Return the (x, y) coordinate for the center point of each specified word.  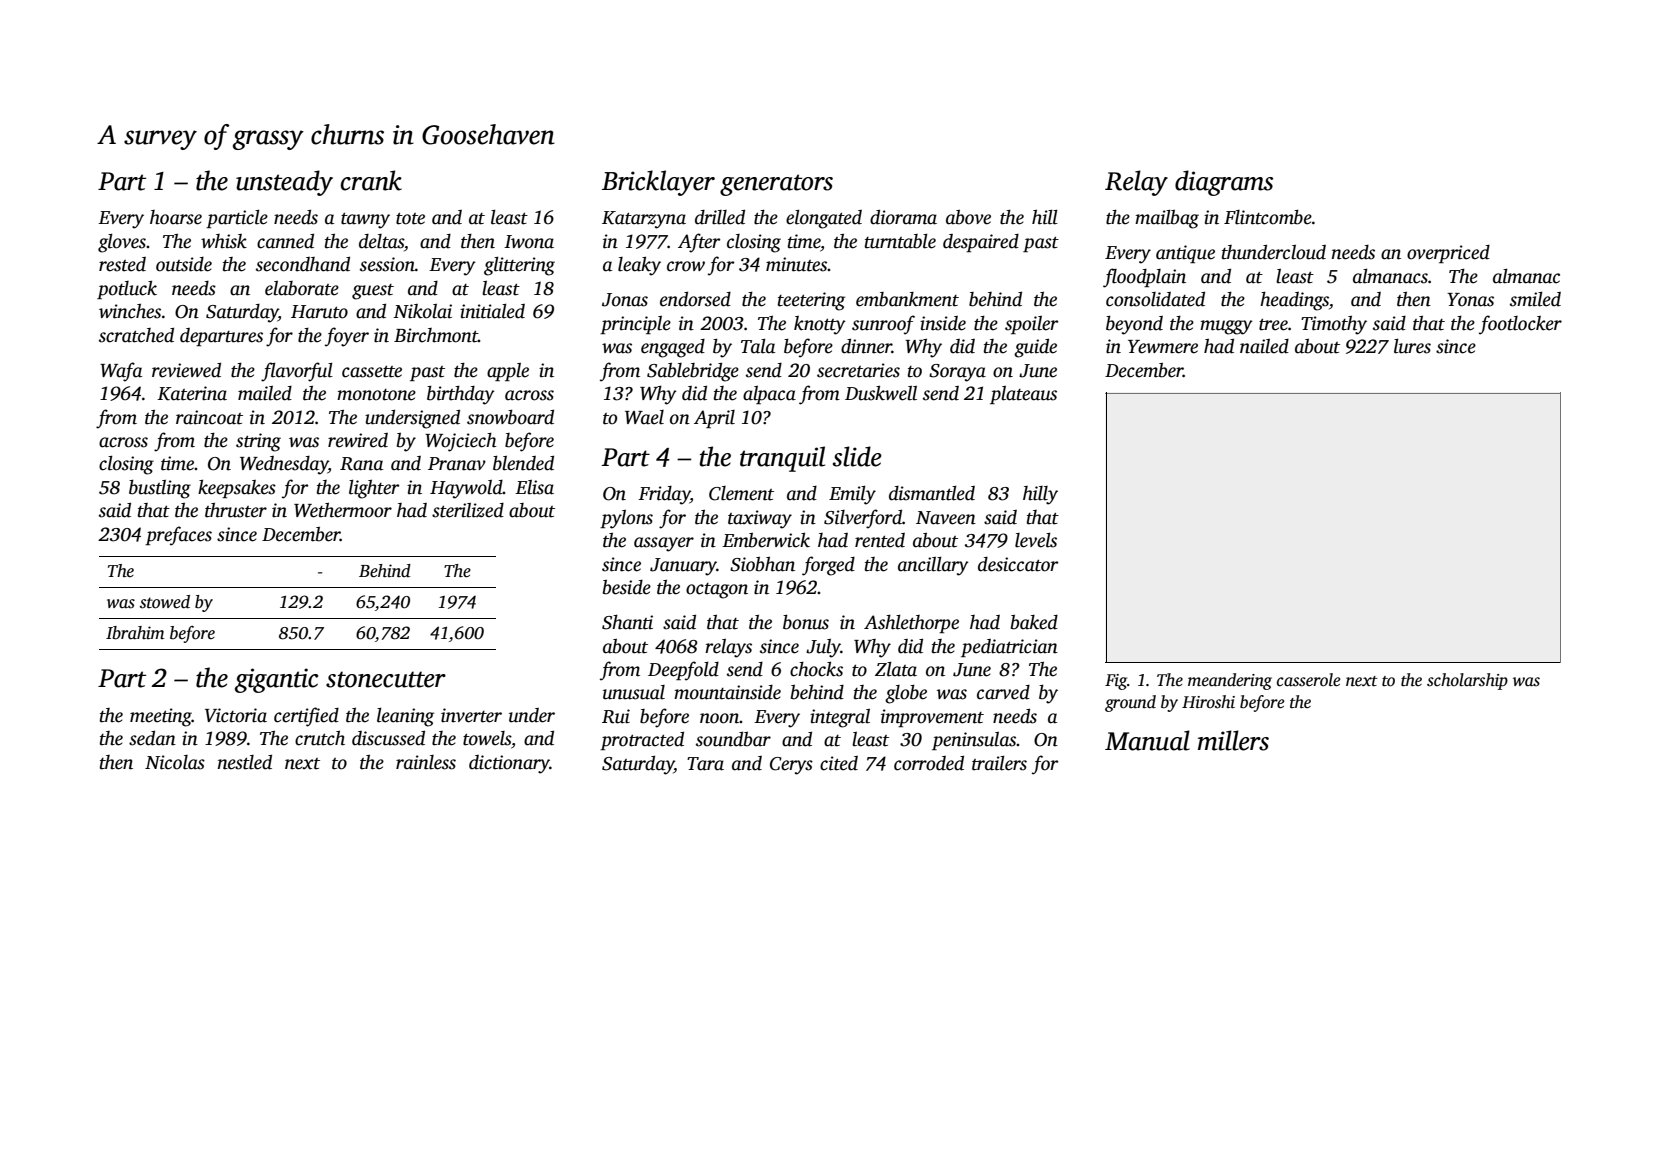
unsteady (284, 183)
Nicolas (175, 762)
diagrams (1224, 183)
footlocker (1520, 325)
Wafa (121, 372)
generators (776, 185)
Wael (644, 417)
